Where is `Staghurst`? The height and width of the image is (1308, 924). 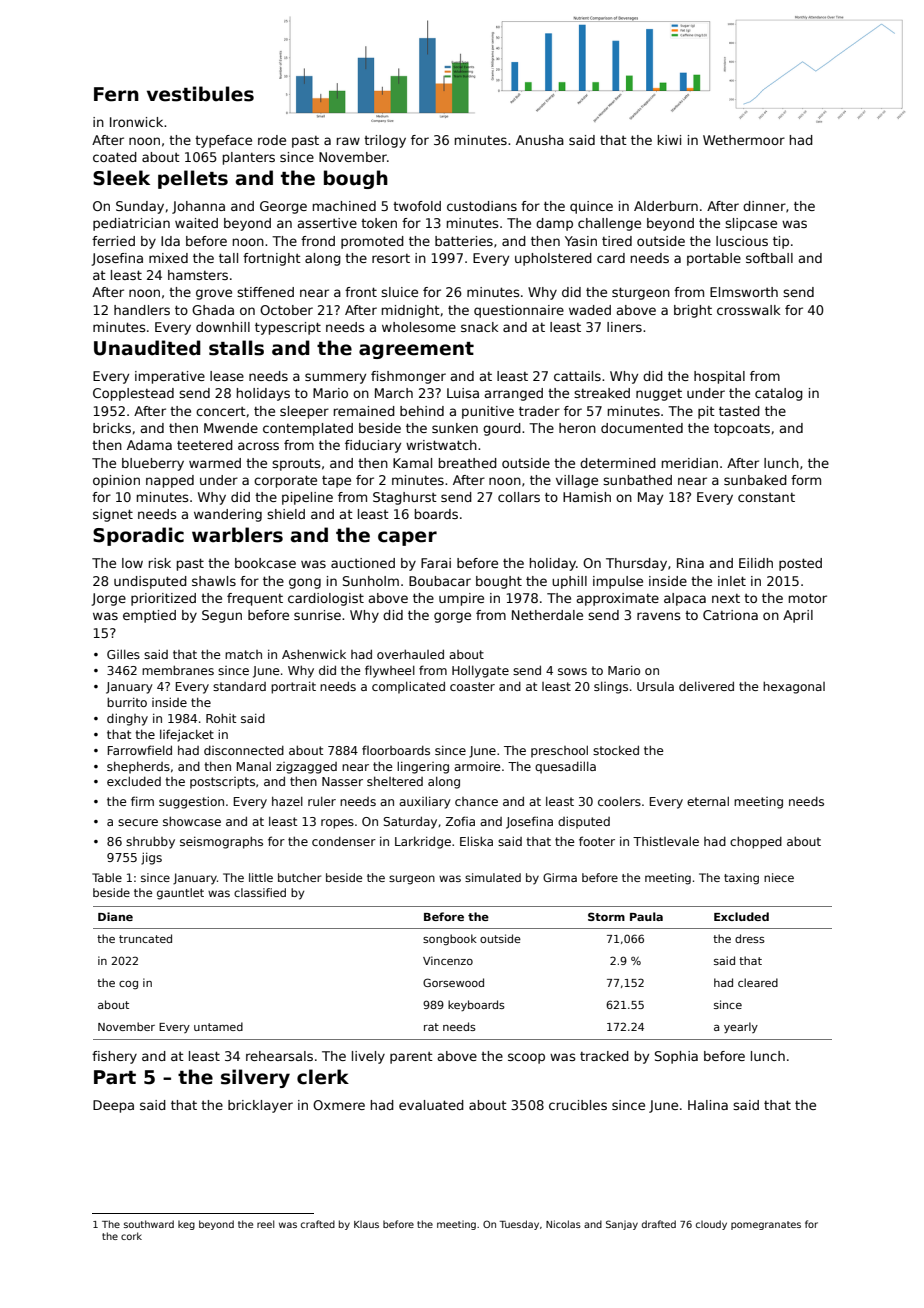
Staghurst is located at coordinates (405, 498).
